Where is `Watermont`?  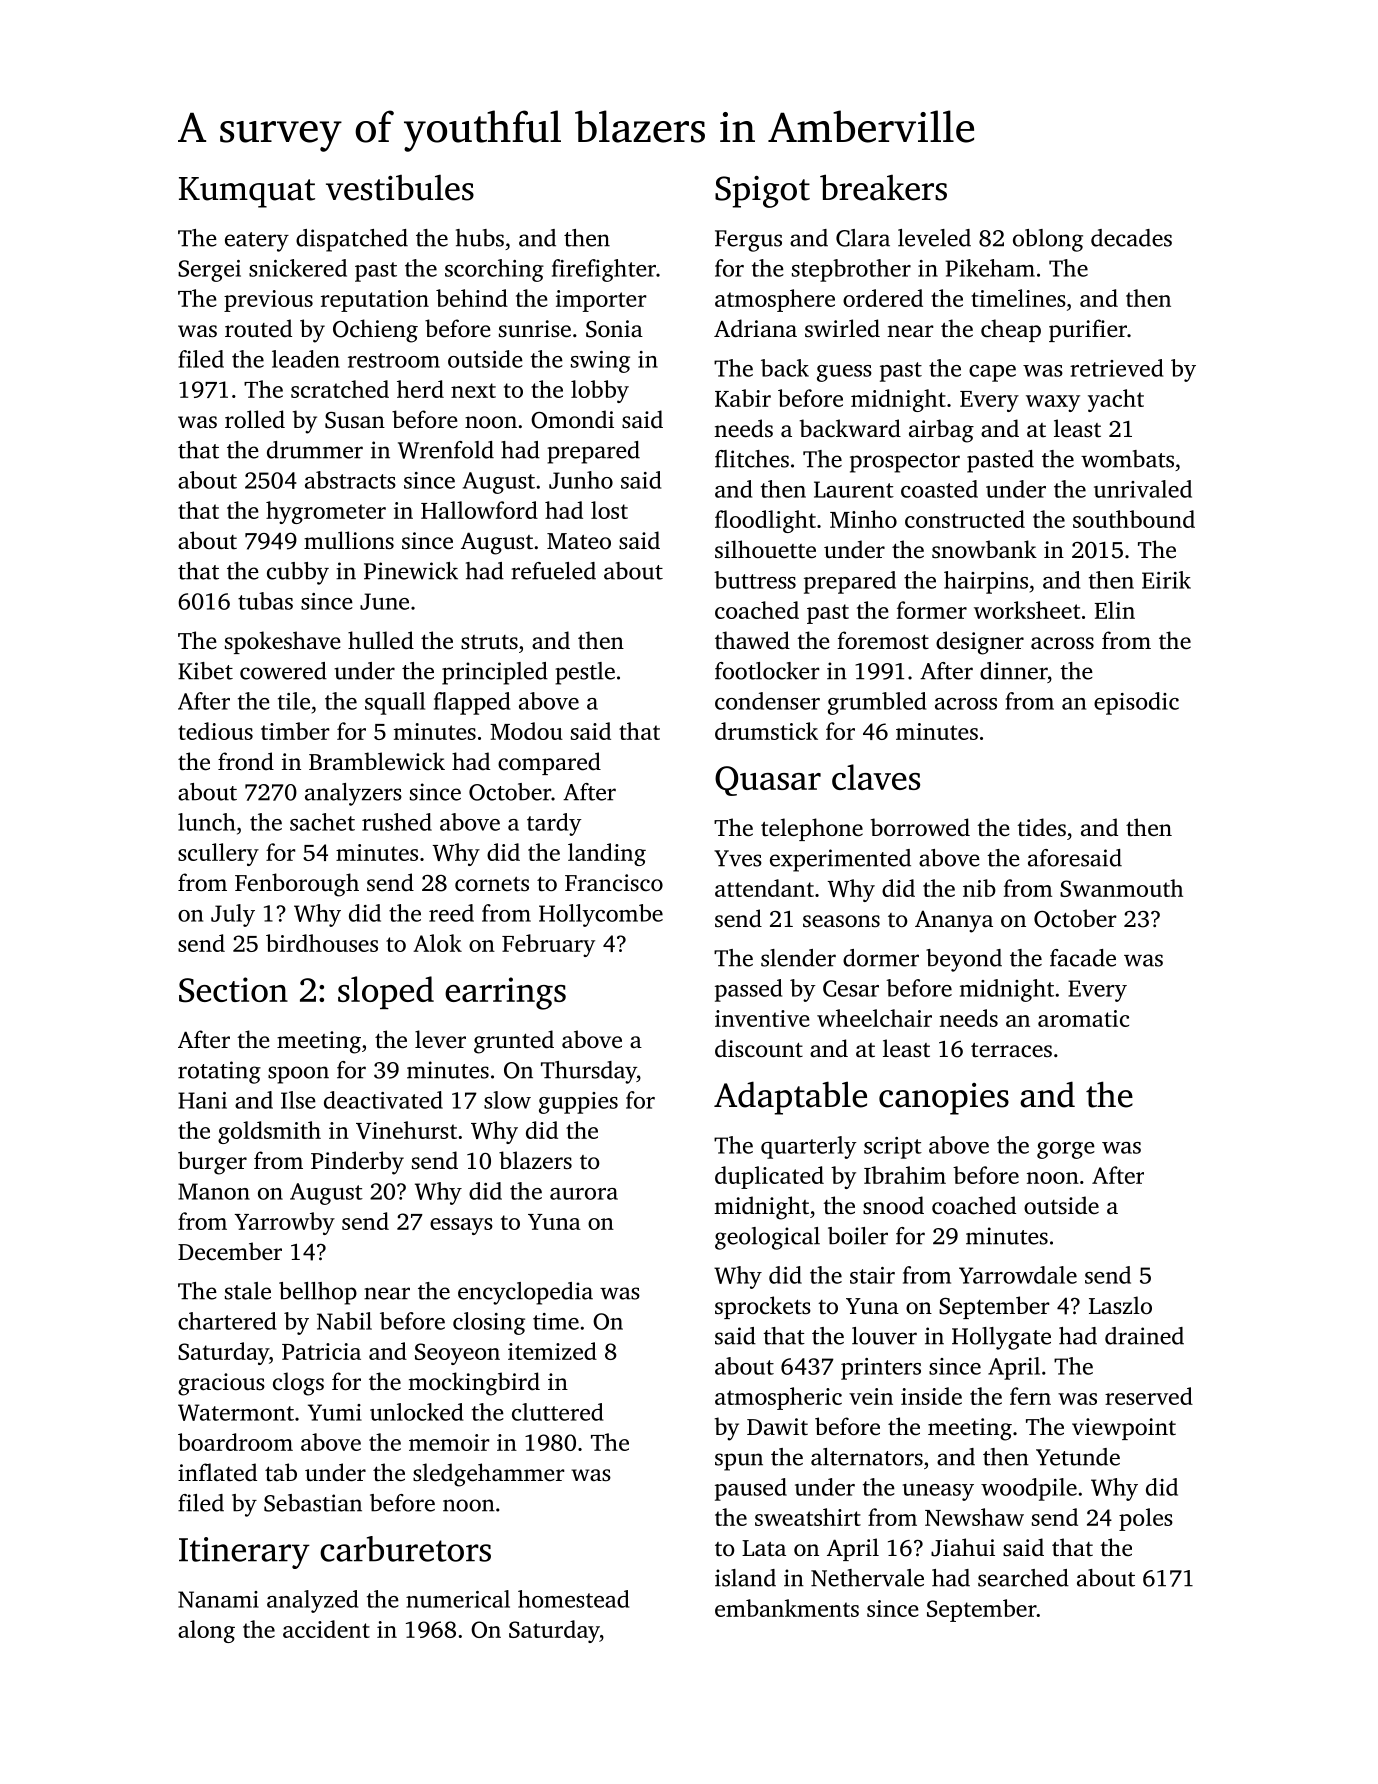
Watermont is located at coordinates (236, 1412).
